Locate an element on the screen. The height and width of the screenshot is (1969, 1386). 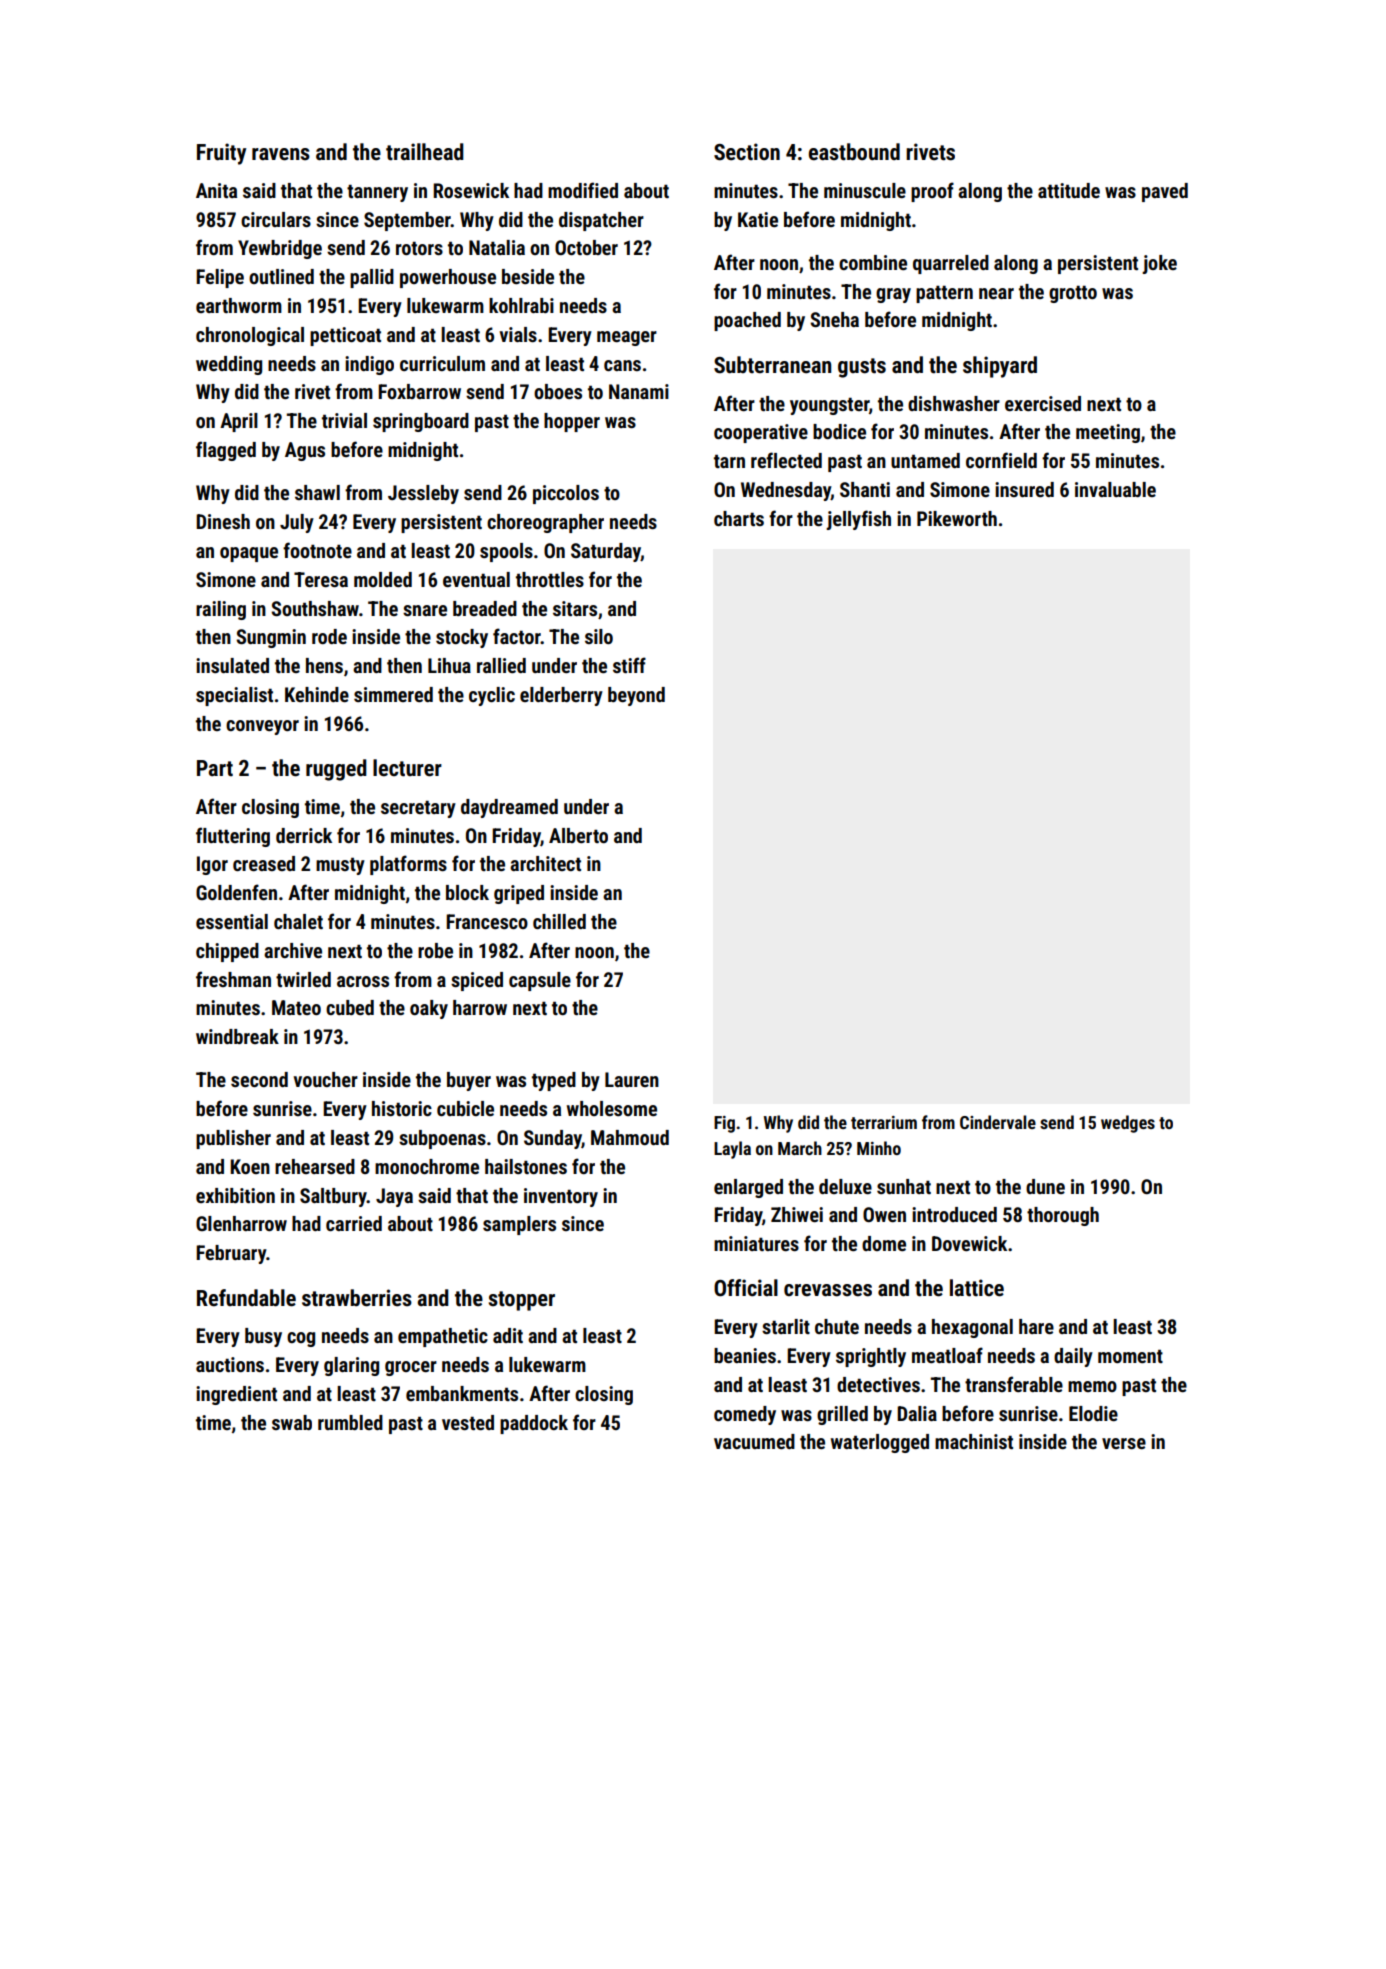
Cindervale is located at coordinates (998, 1122).
